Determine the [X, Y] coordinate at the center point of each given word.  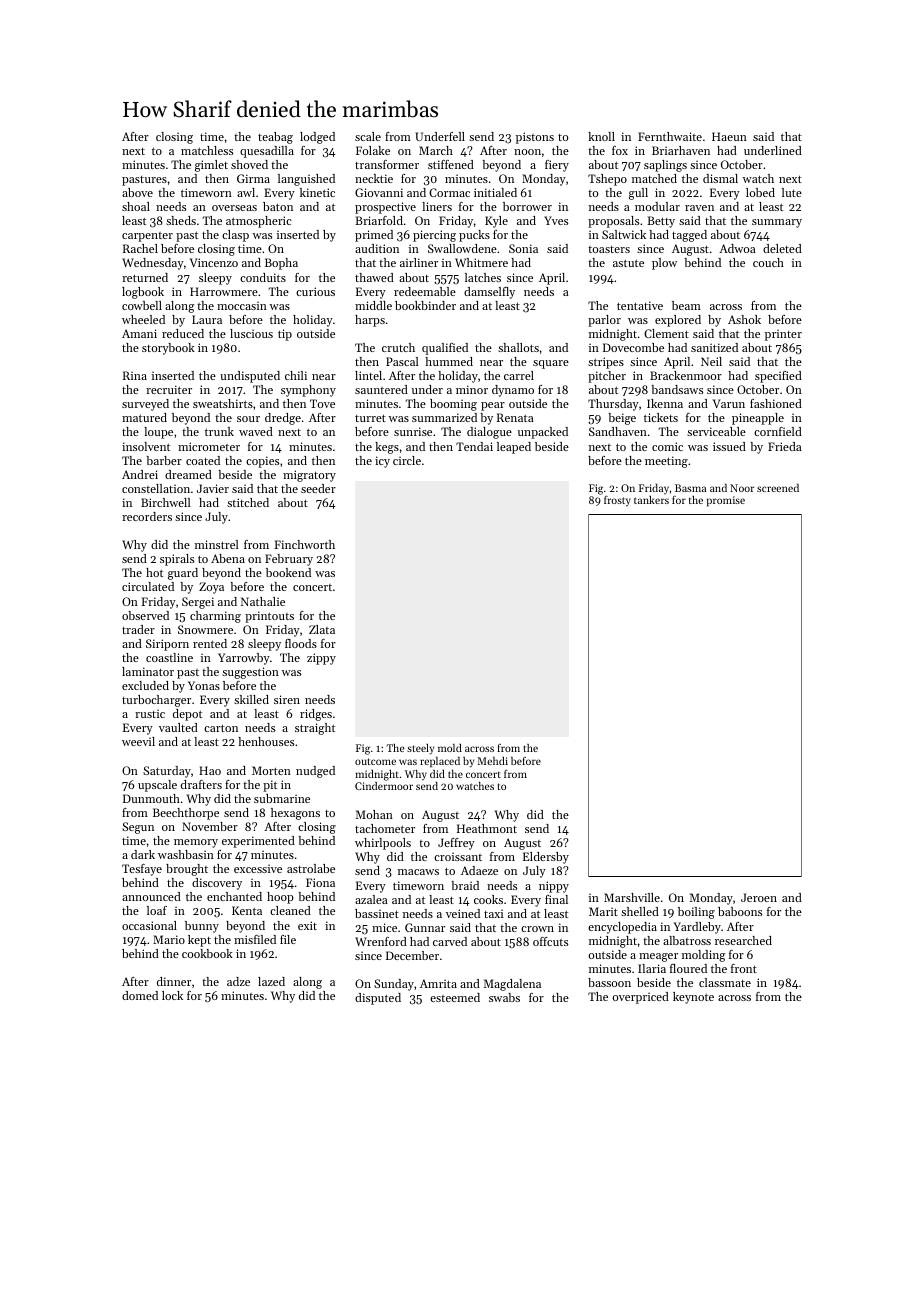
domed [140, 995]
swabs [504, 997]
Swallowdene [462, 248]
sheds [181, 220]
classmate [725, 982]
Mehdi [493, 761]
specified [778, 377]
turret [370, 418]
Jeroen [759, 897]
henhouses [266, 741]
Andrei [140, 474]
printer [783, 335]
